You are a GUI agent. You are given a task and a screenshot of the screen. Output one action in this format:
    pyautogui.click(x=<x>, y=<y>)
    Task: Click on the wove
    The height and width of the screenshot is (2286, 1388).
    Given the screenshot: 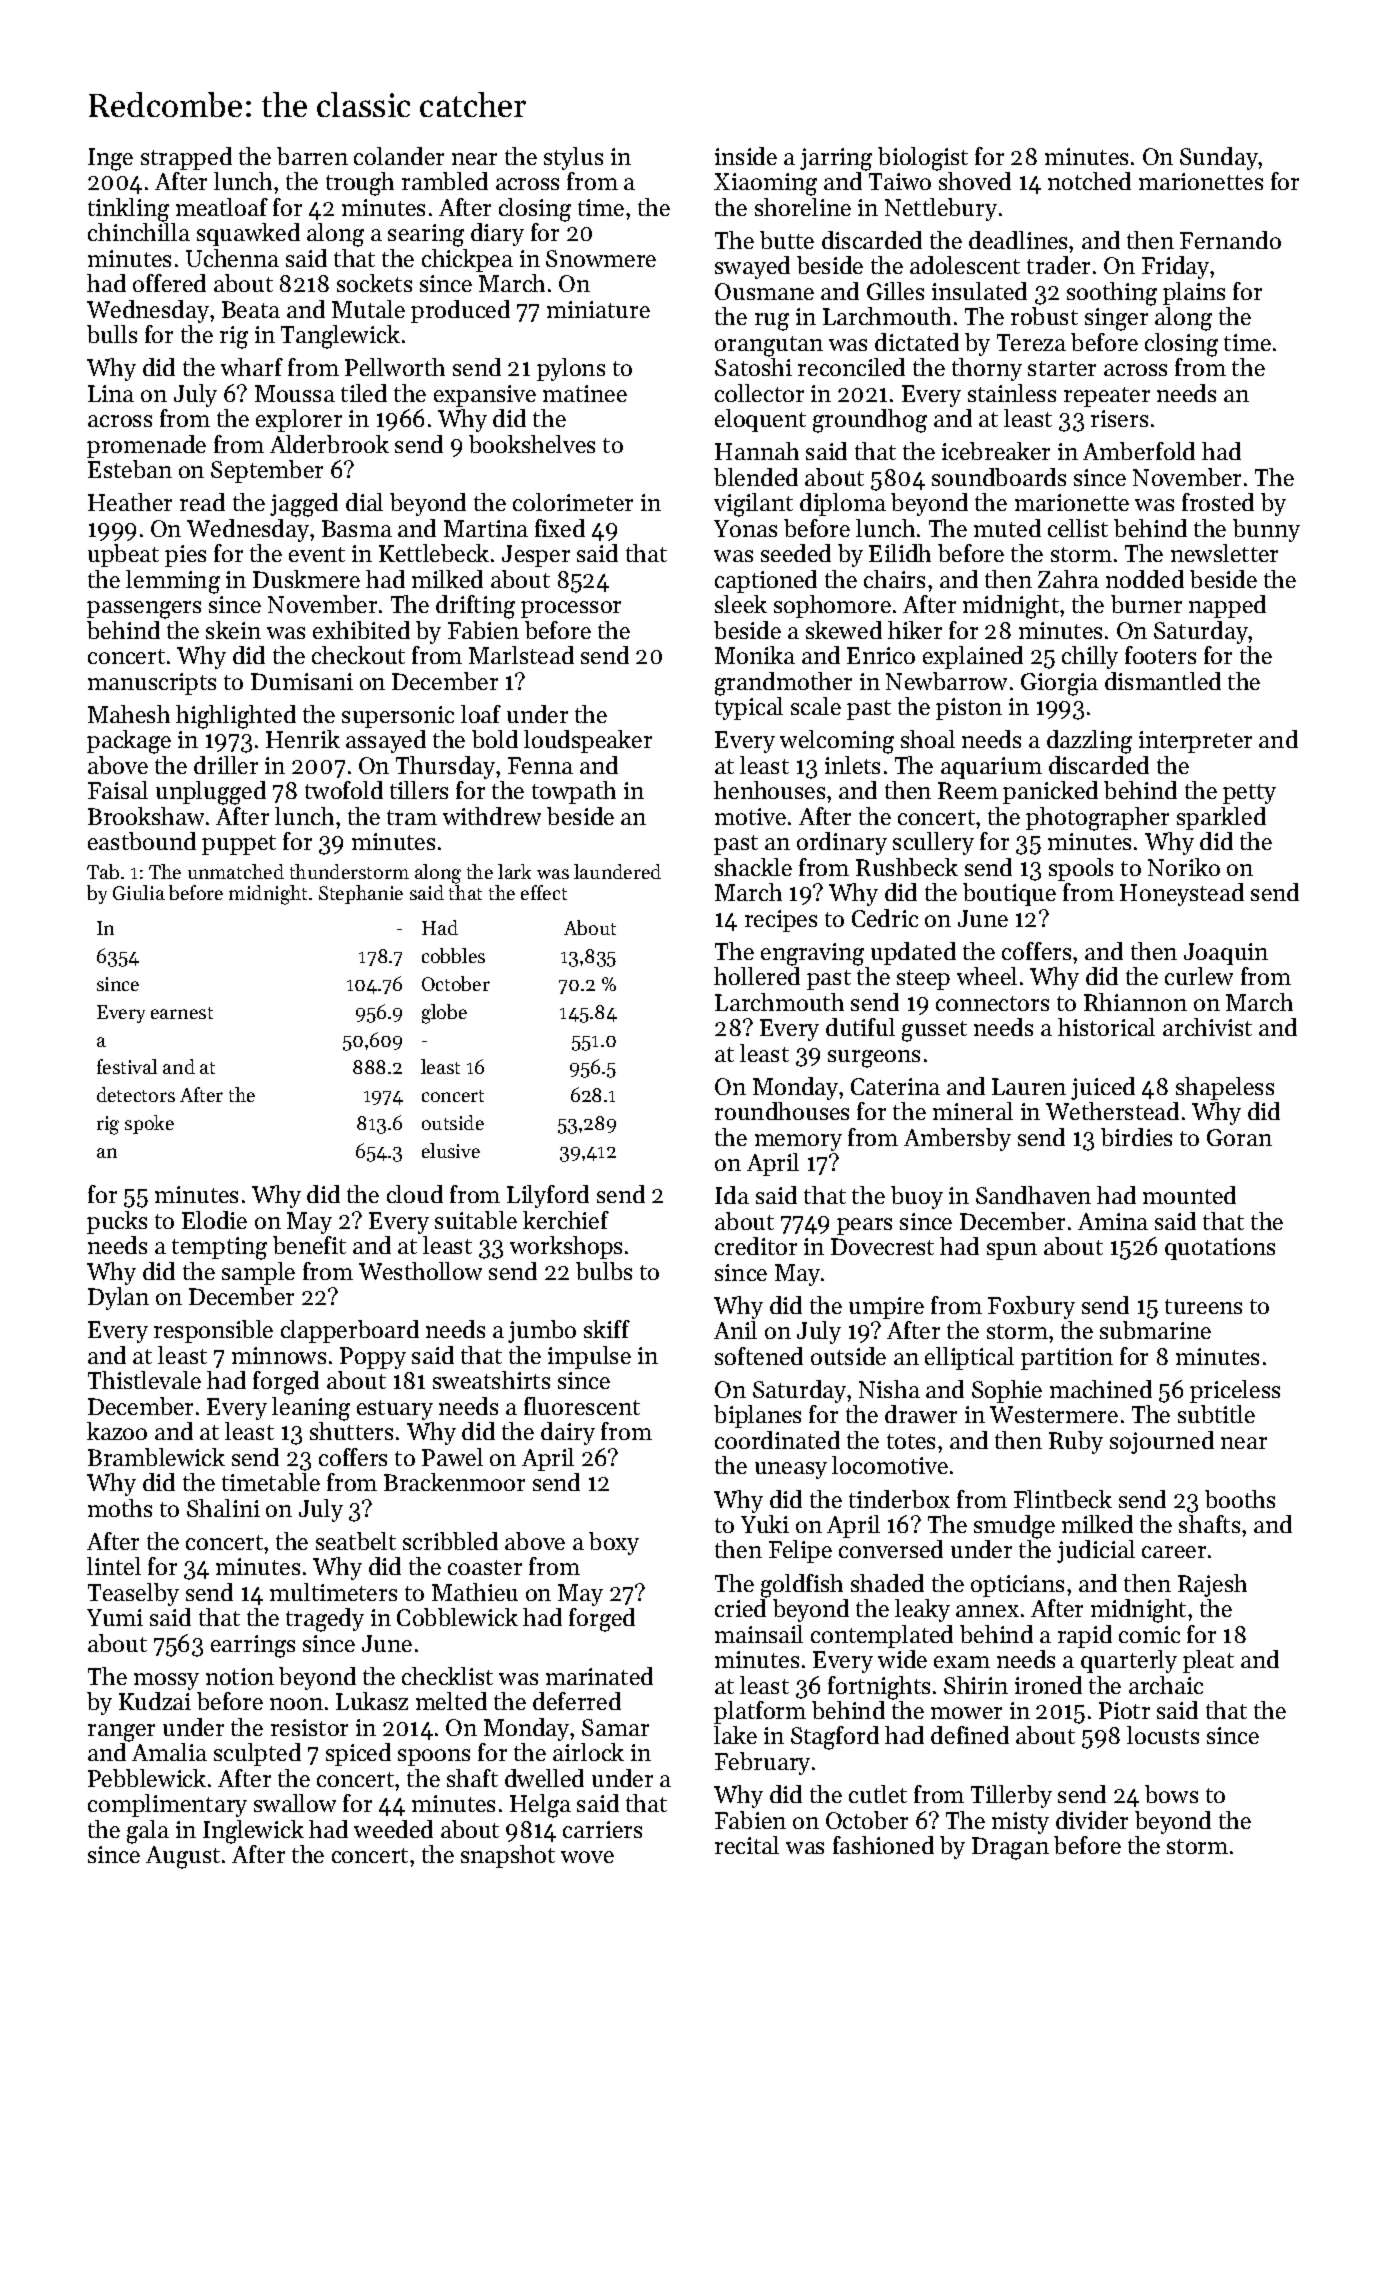 What is the action you would take?
    pyautogui.click(x=587, y=1857)
